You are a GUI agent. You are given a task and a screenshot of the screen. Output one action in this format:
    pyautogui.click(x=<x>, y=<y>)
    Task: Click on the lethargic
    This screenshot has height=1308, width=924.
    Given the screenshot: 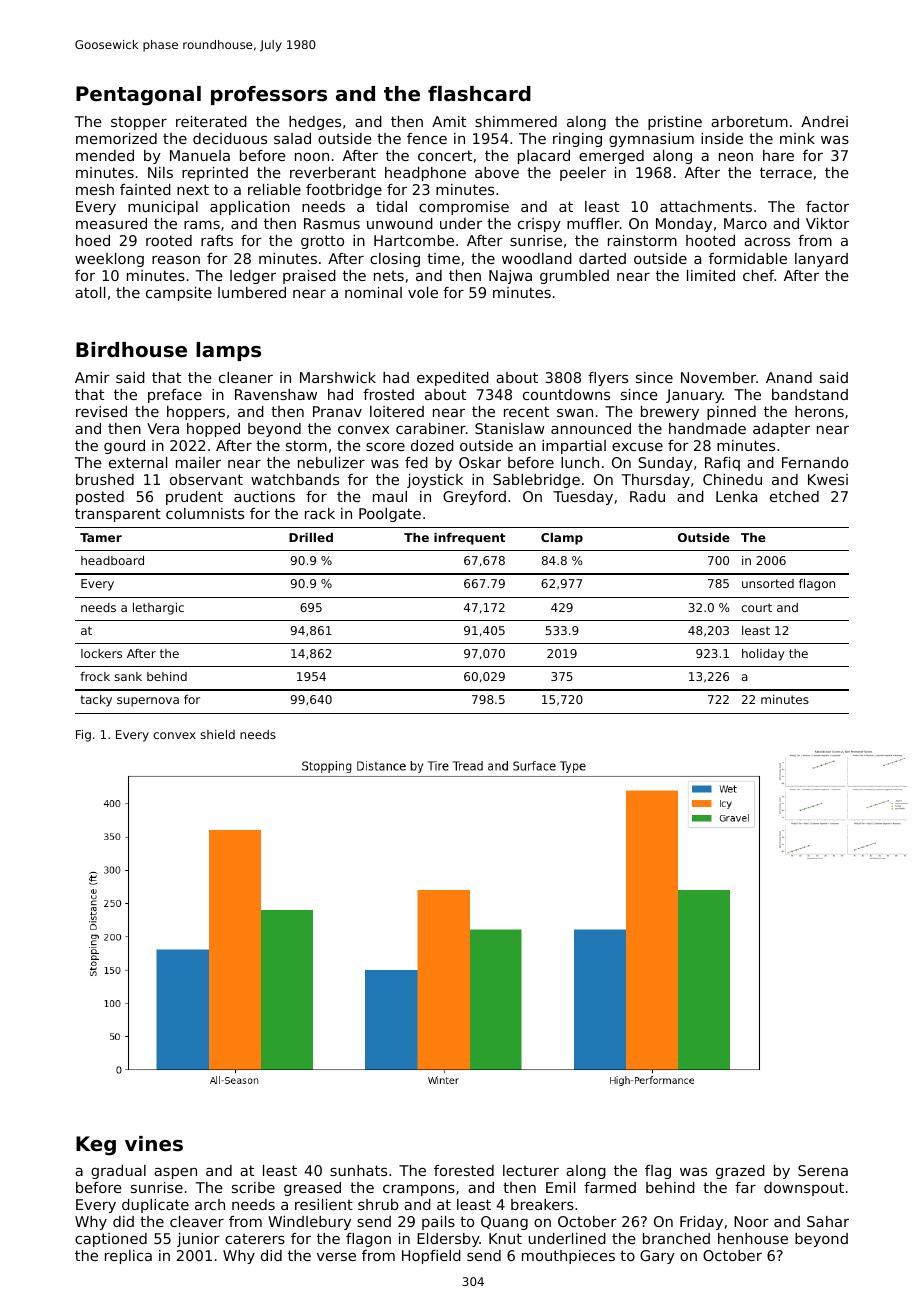 What is the action you would take?
    pyautogui.click(x=158, y=609)
